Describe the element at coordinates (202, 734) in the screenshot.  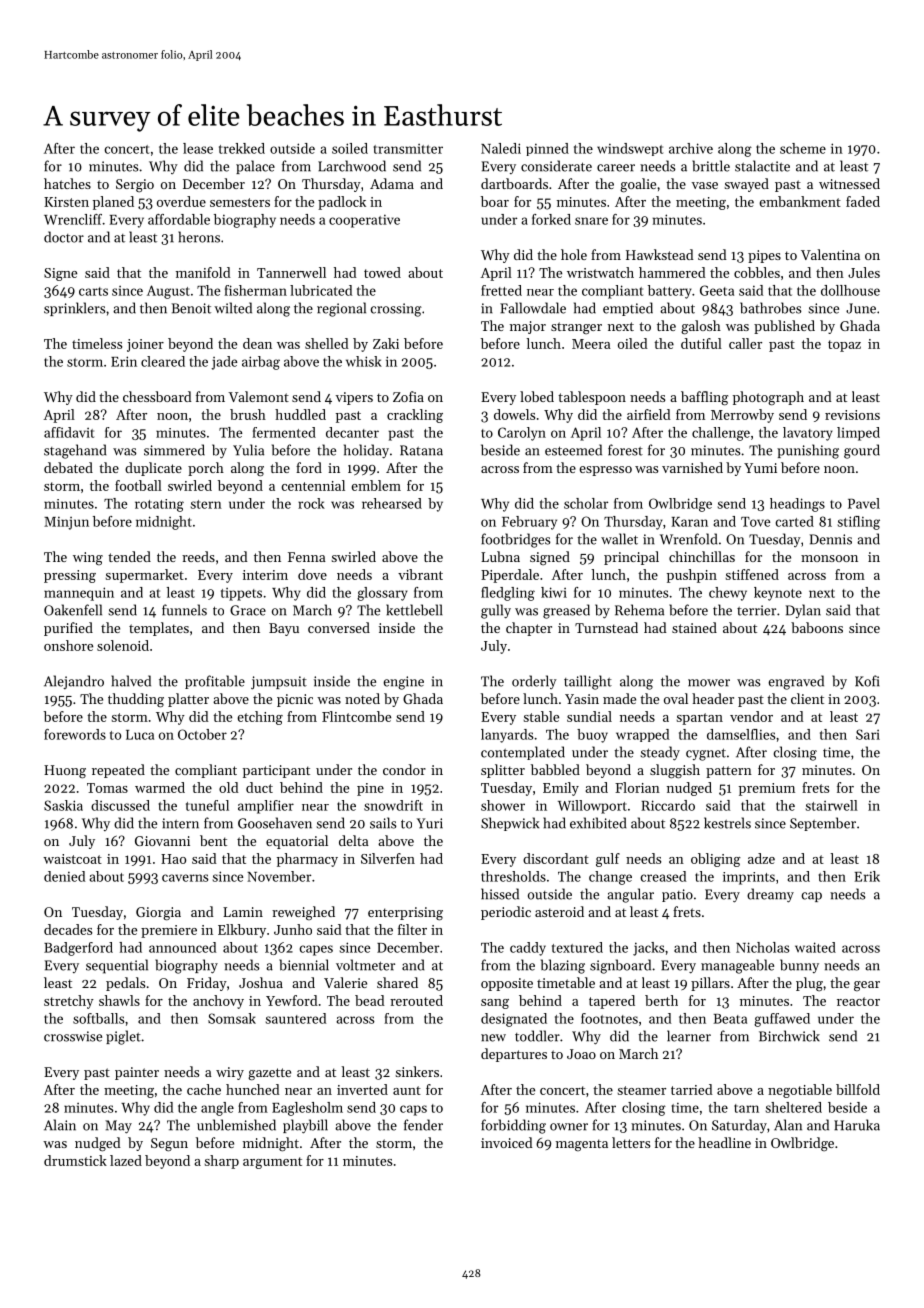
I see `October` at that location.
